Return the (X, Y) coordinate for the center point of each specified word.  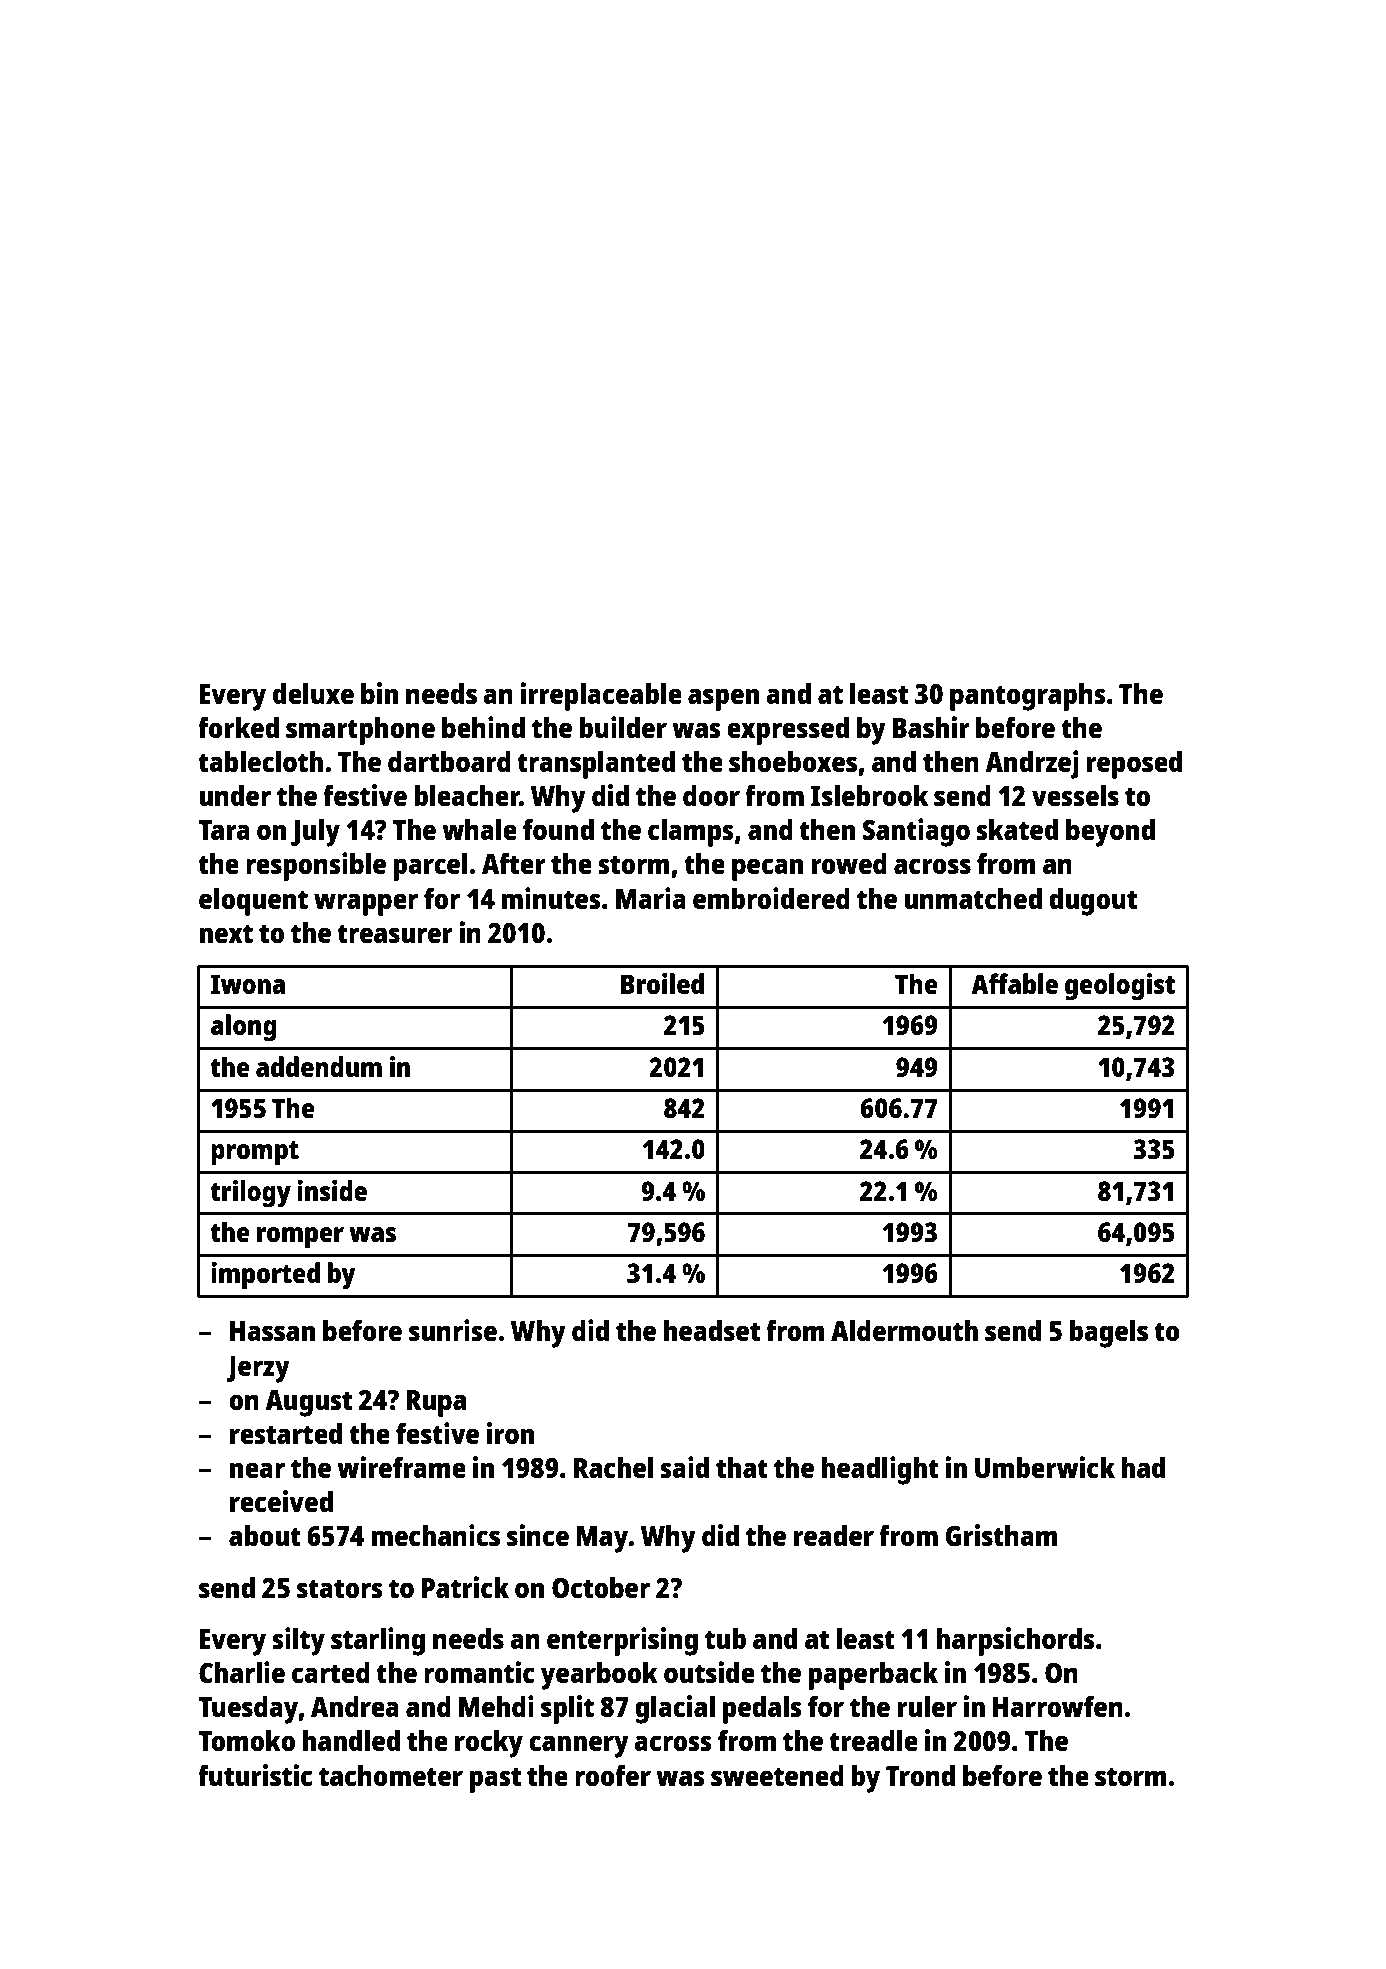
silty (299, 1641)
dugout (1093, 901)
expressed (788, 730)
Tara (224, 830)
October (601, 1587)
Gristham (1002, 1535)
